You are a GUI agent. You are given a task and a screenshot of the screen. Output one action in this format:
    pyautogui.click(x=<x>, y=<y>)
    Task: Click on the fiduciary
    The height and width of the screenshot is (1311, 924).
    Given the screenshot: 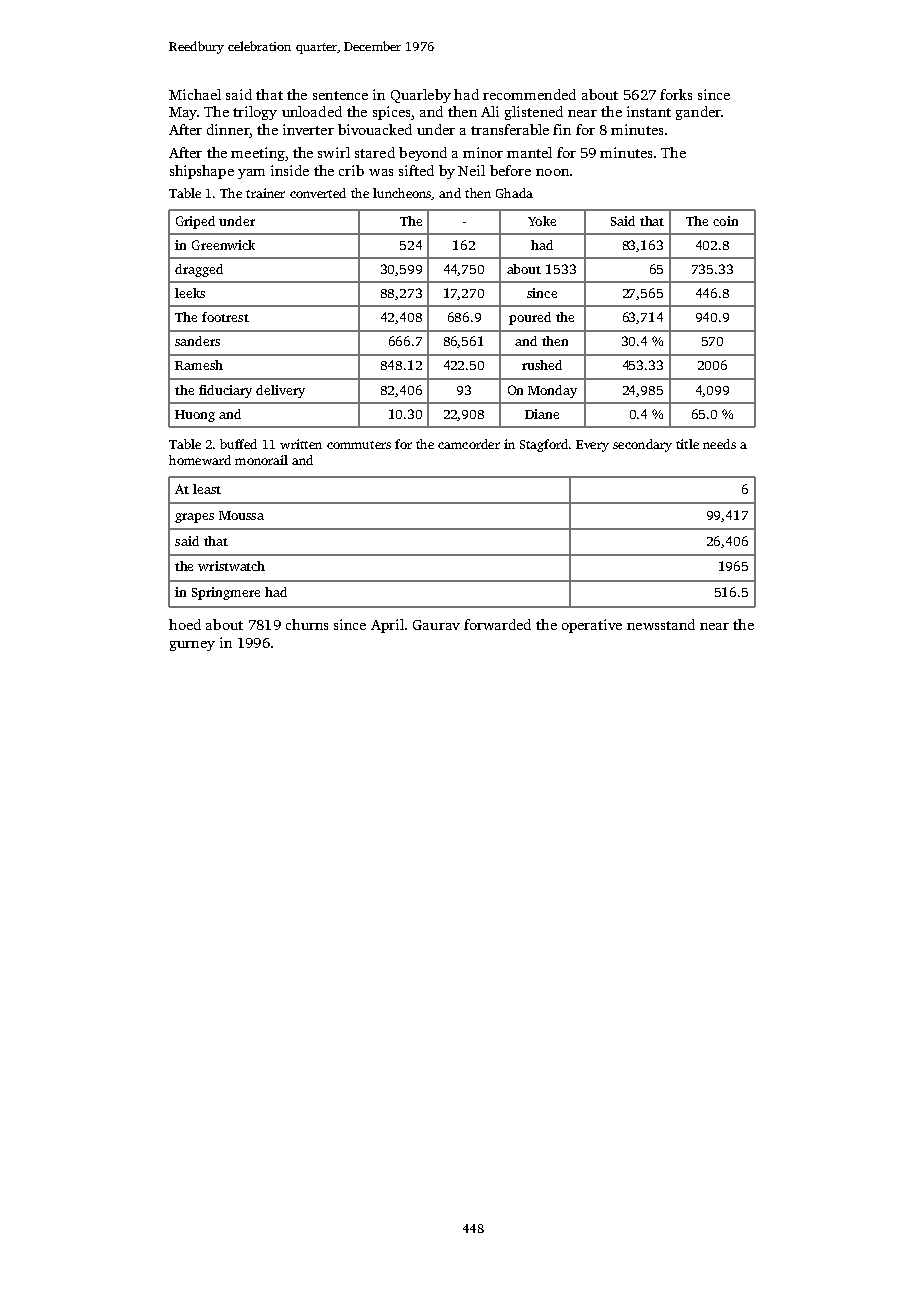 What is the action you would take?
    pyautogui.click(x=225, y=391)
